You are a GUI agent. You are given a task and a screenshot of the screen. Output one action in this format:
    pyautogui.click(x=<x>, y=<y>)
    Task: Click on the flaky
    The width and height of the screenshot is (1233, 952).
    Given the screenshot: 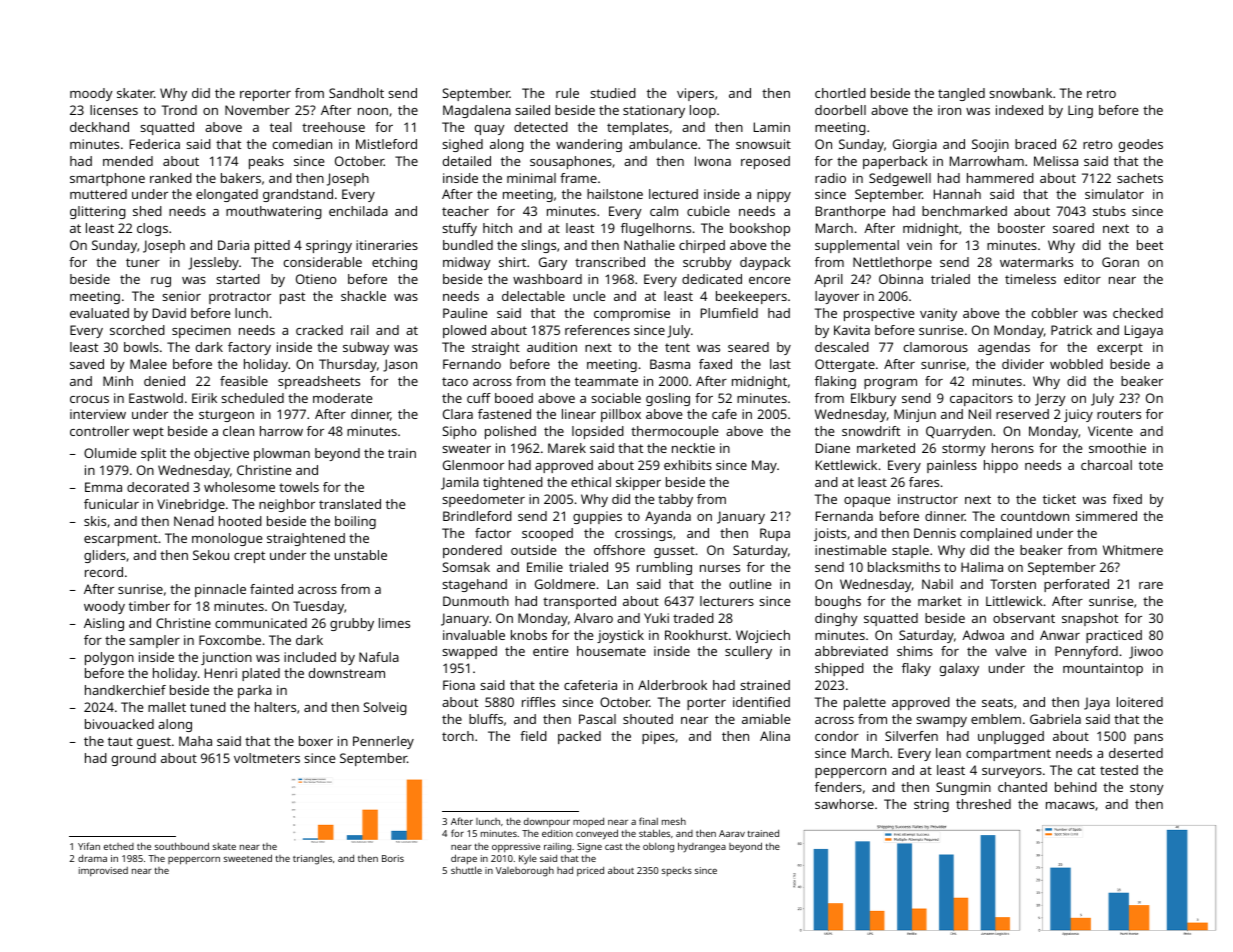 What is the action you would take?
    pyautogui.click(x=916, y=669)
